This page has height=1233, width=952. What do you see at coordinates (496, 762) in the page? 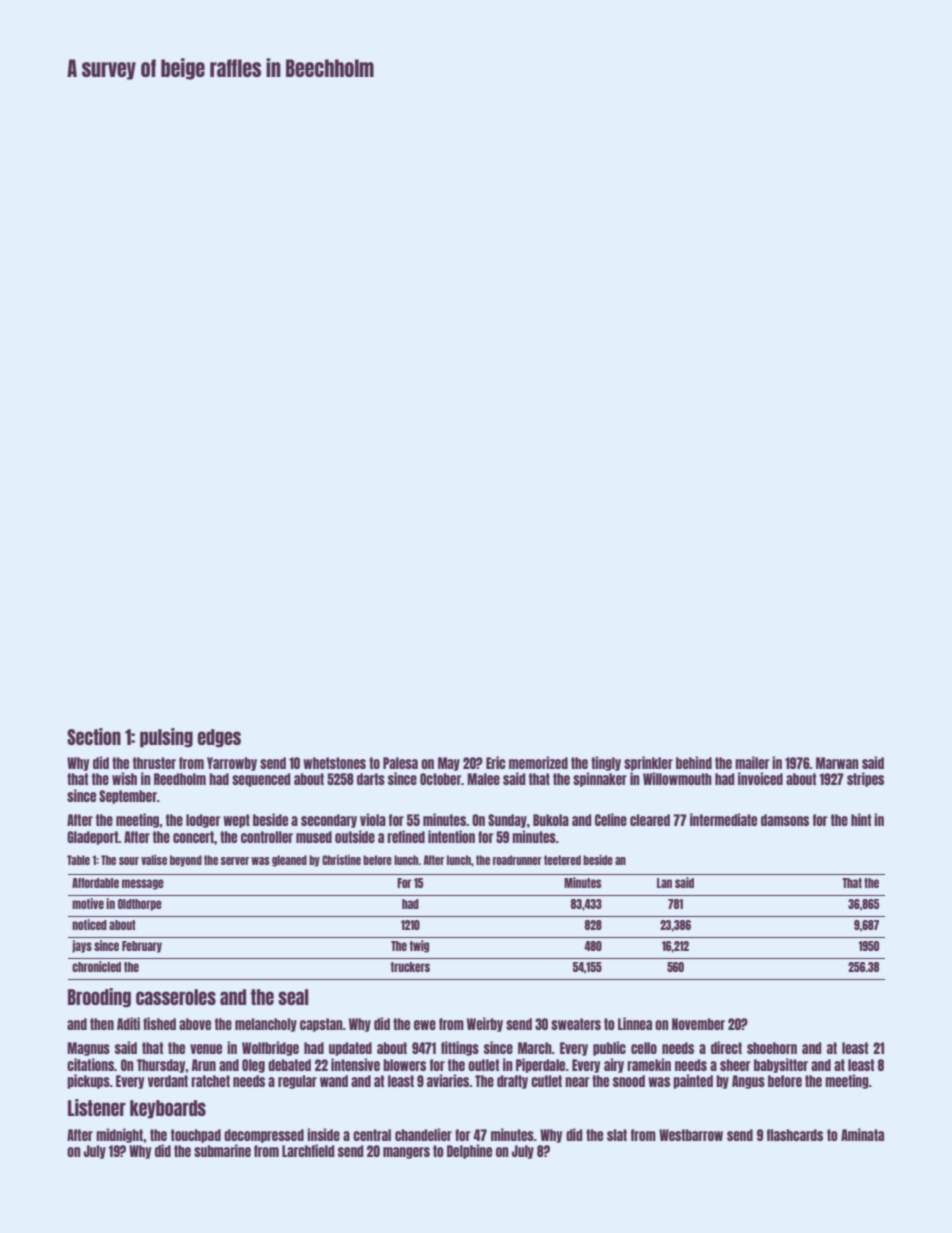
I see `Eric` at bounding box center [496, 762].
